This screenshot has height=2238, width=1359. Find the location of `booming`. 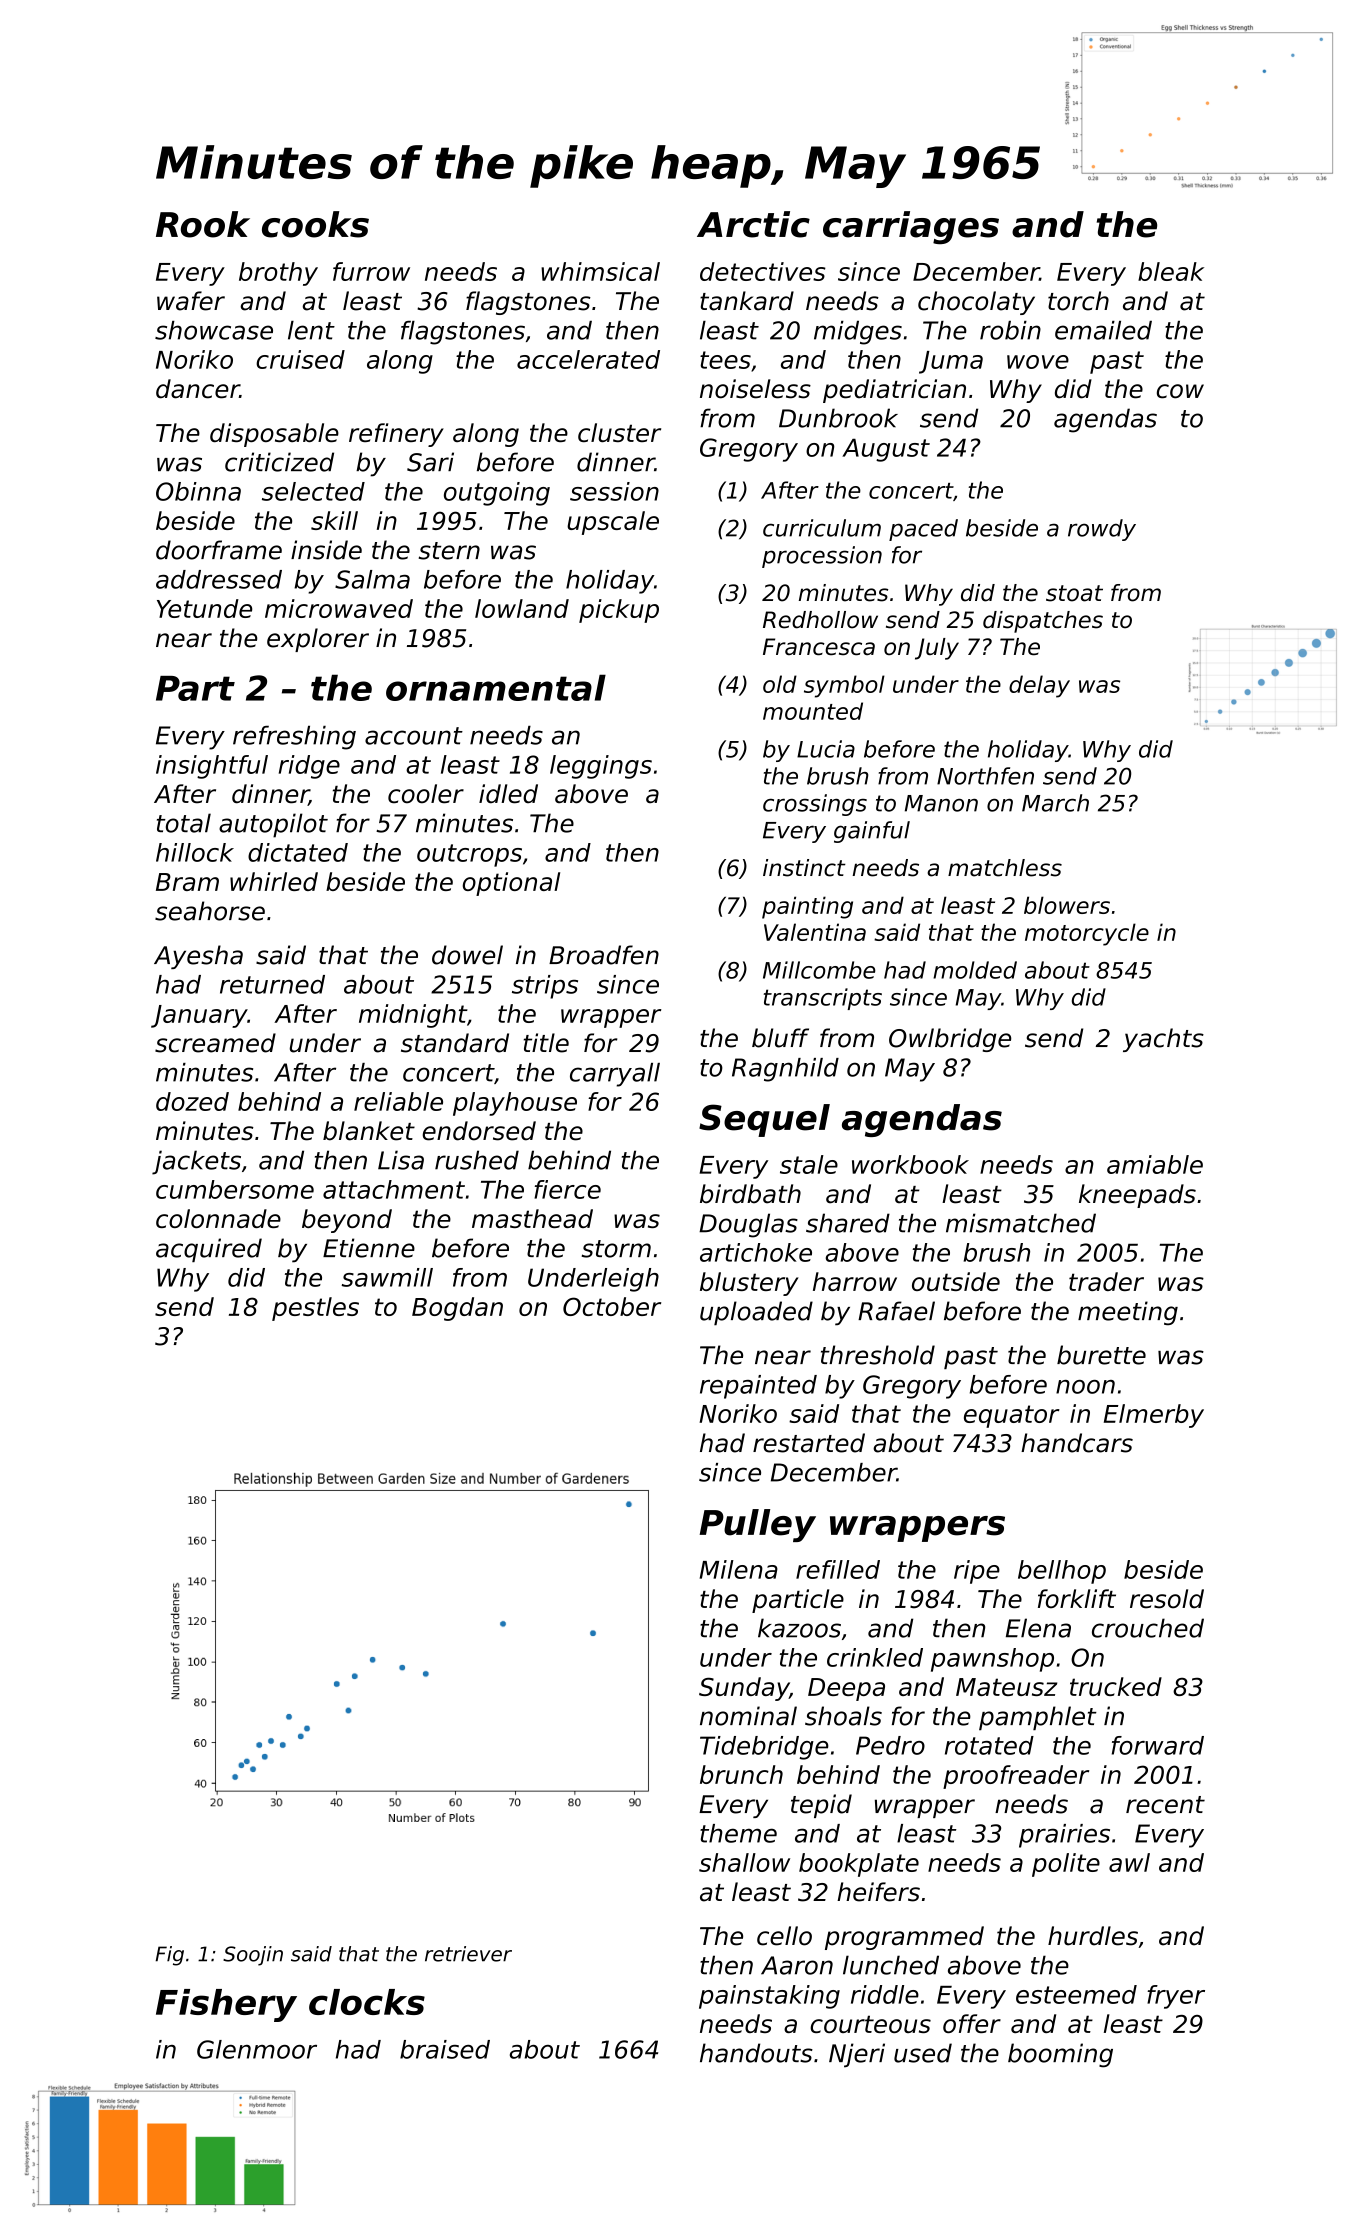

booming is located at coordinates (1060, 2055).
